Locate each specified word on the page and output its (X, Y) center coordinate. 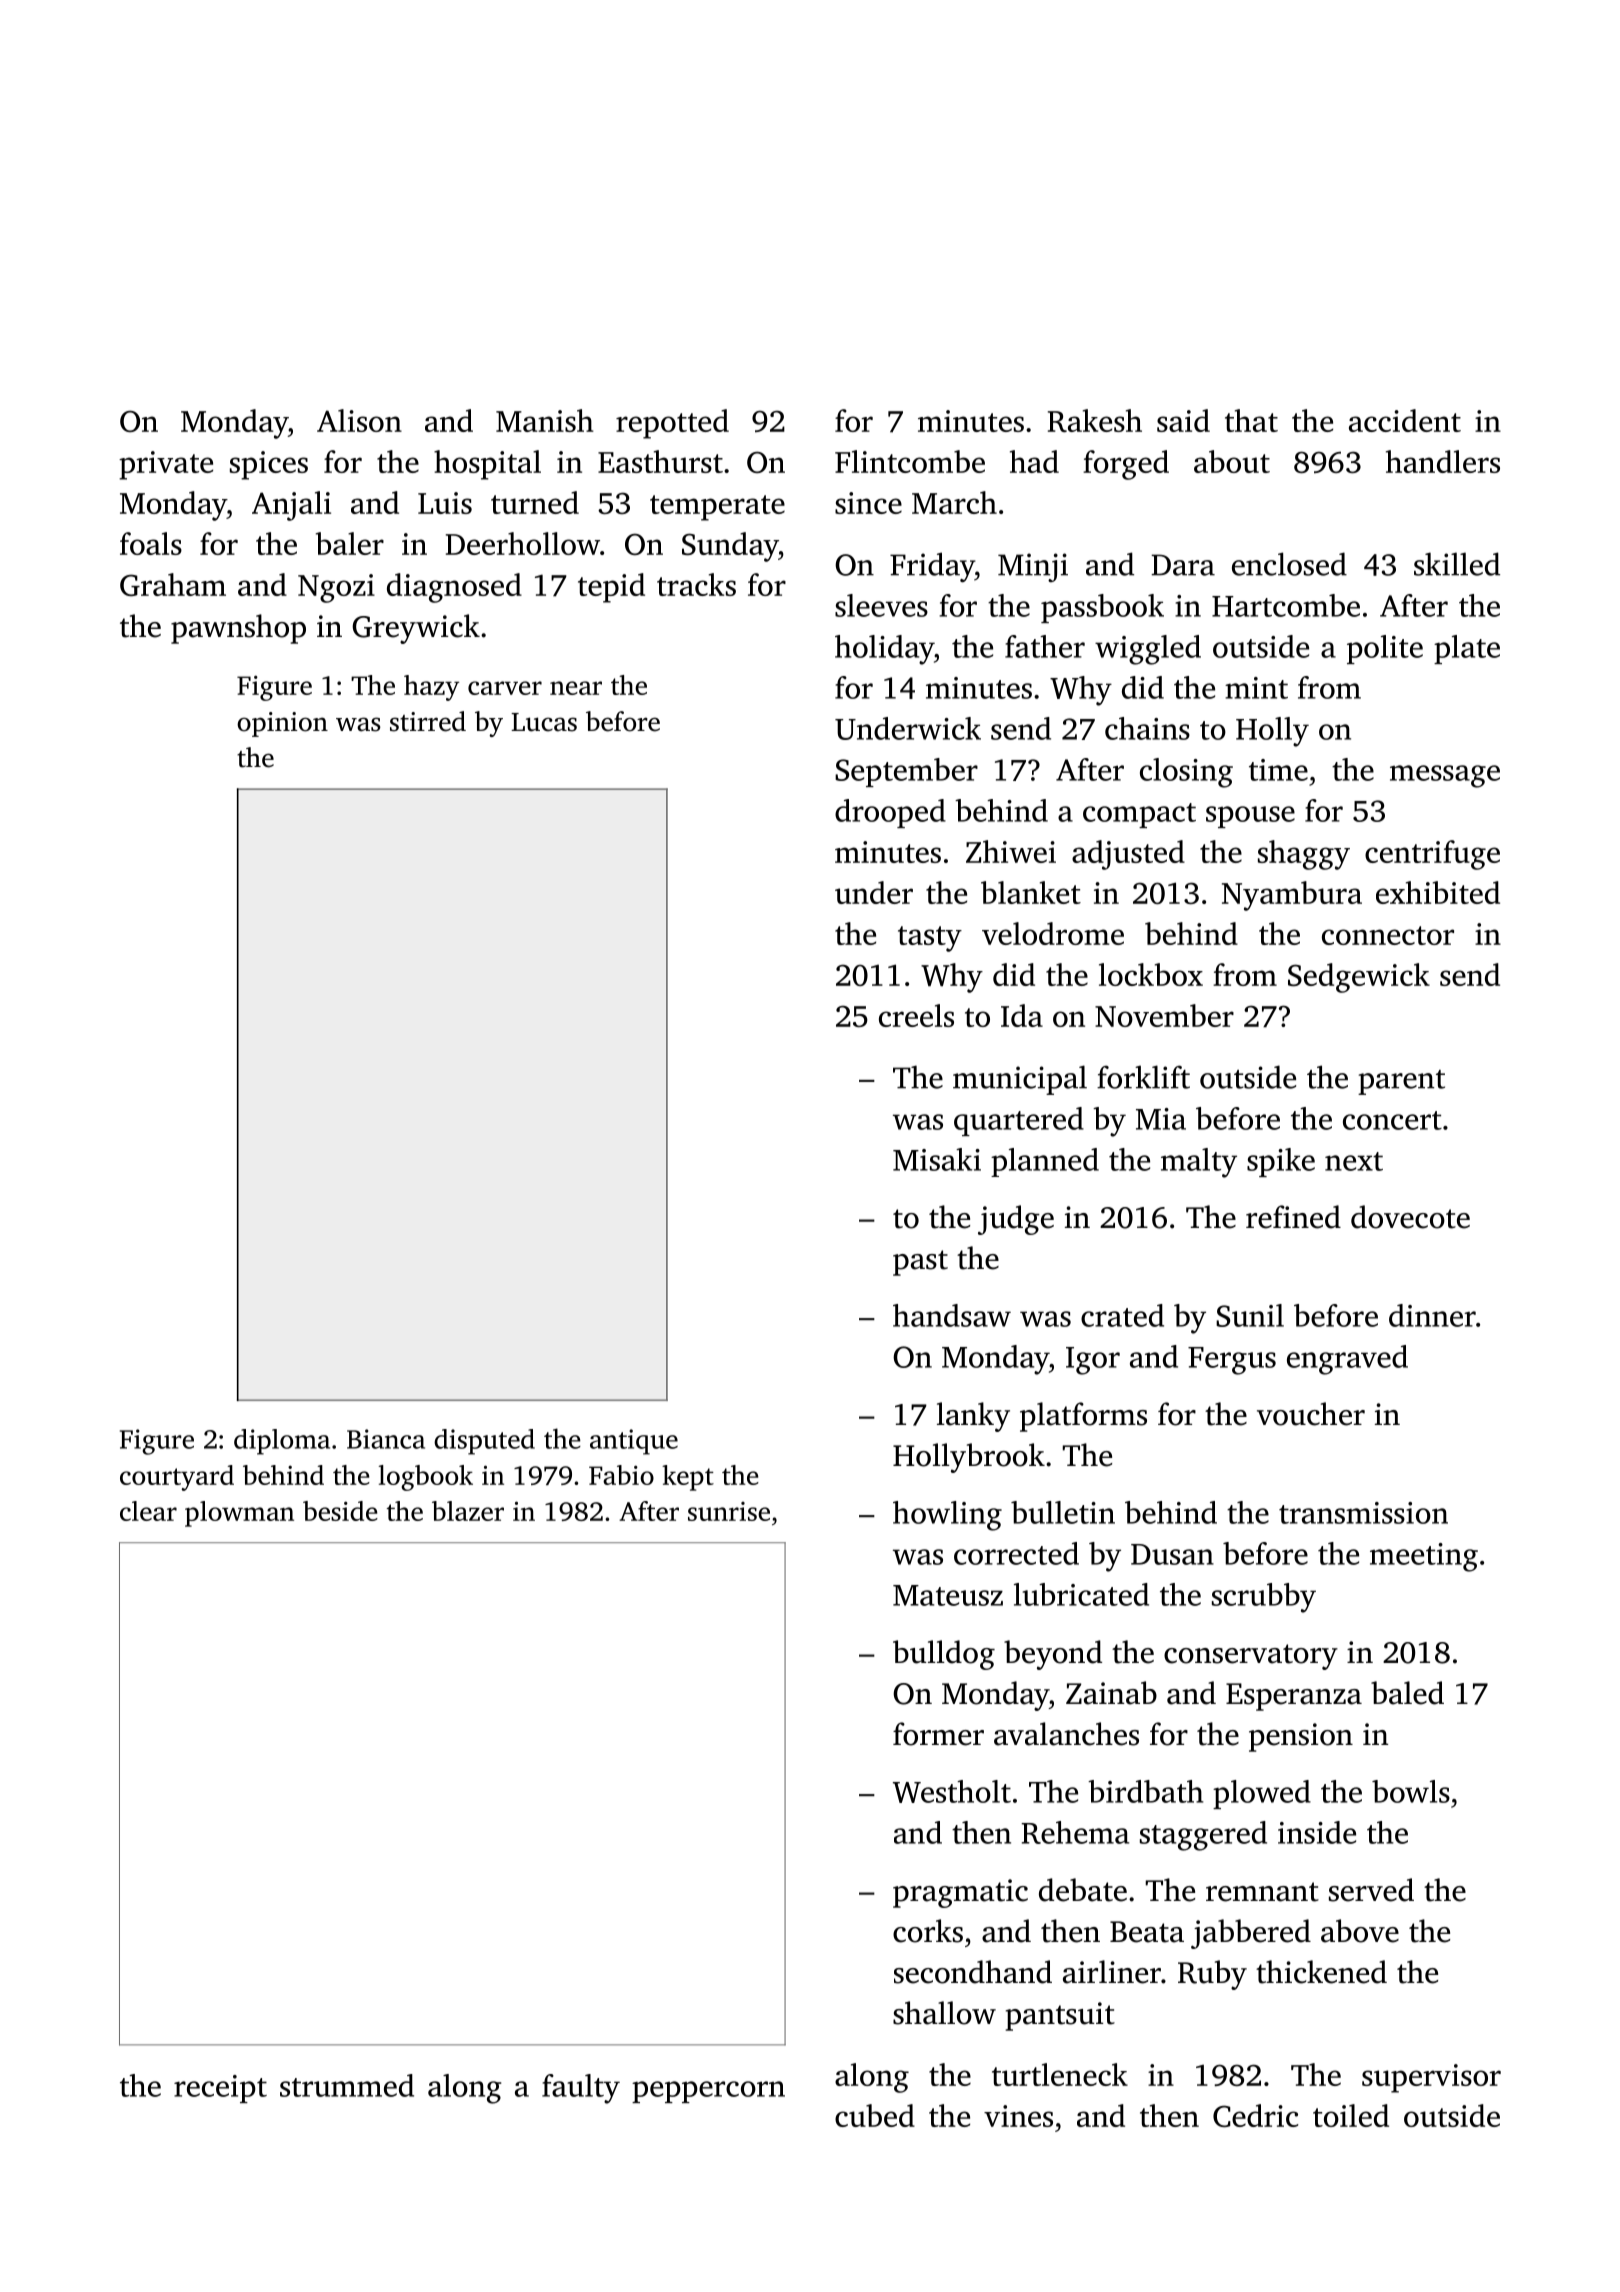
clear (148, 1511)
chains (1147, 728)
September (906, 772)
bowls (1411, 1791)
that (1251, 420)
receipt (220, 2089)
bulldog (944, 1655)
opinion (282, 724)
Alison (359, 420)
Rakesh (1095, 420)
